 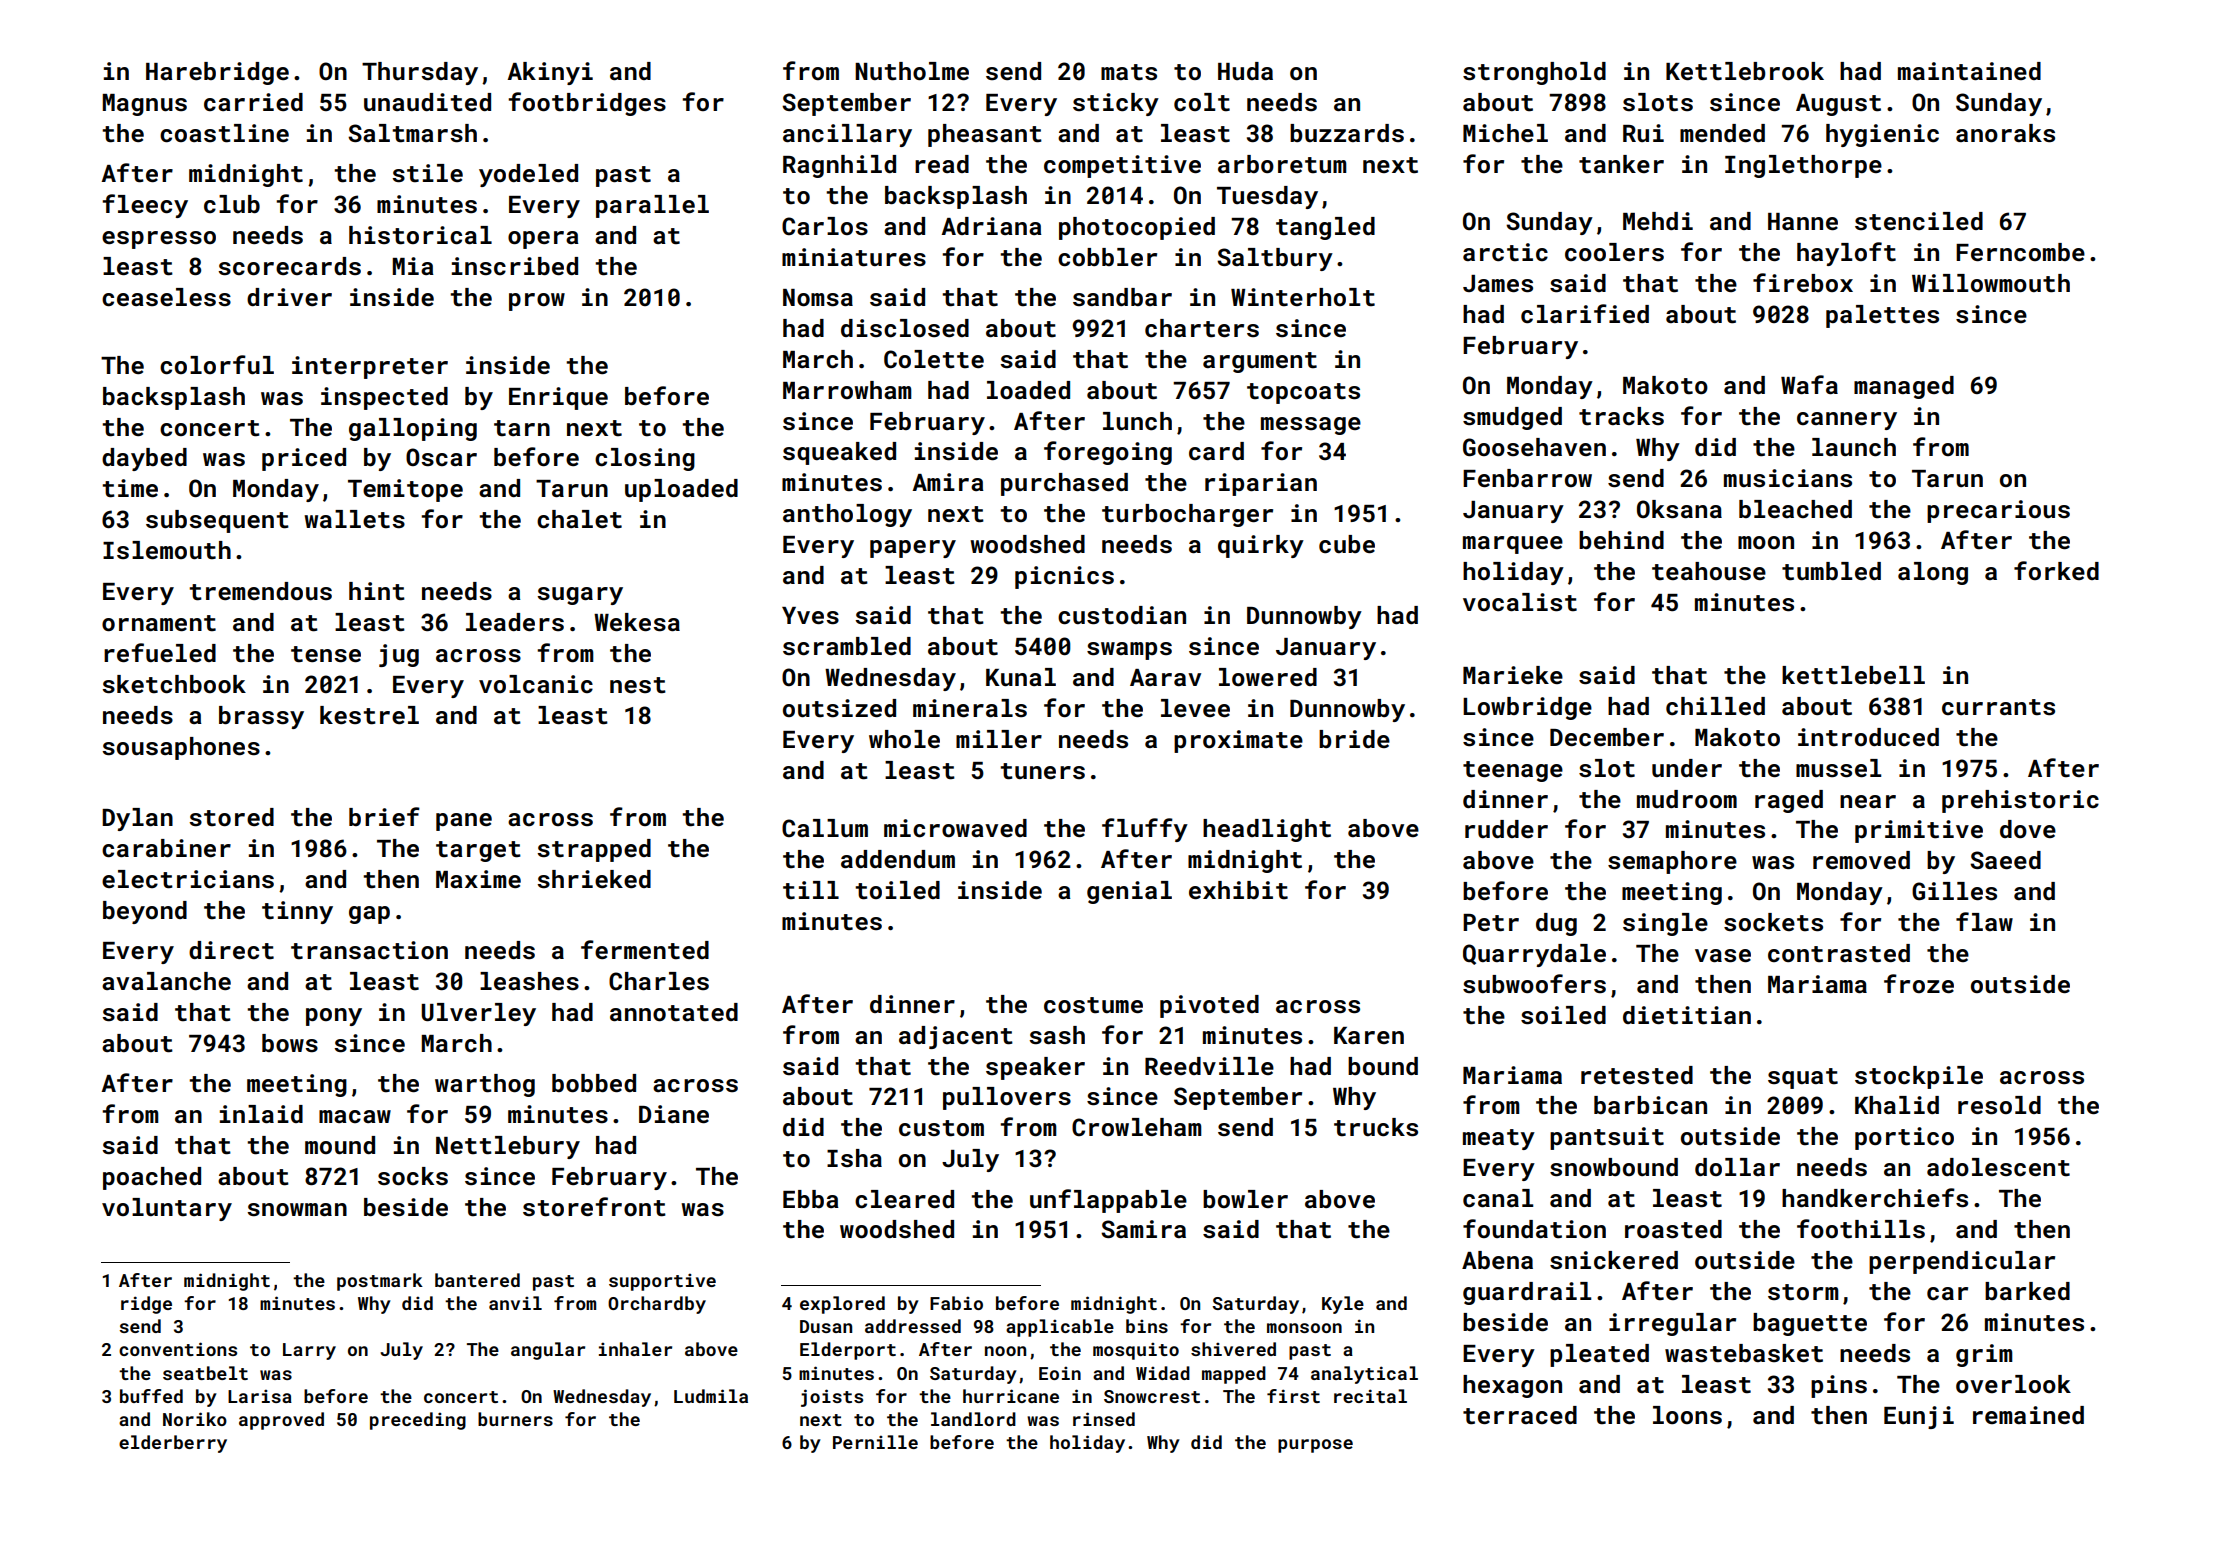 What do you see at coordinates (464, 822) in the document?
I see `pane` at bounding box center [464, 822].
